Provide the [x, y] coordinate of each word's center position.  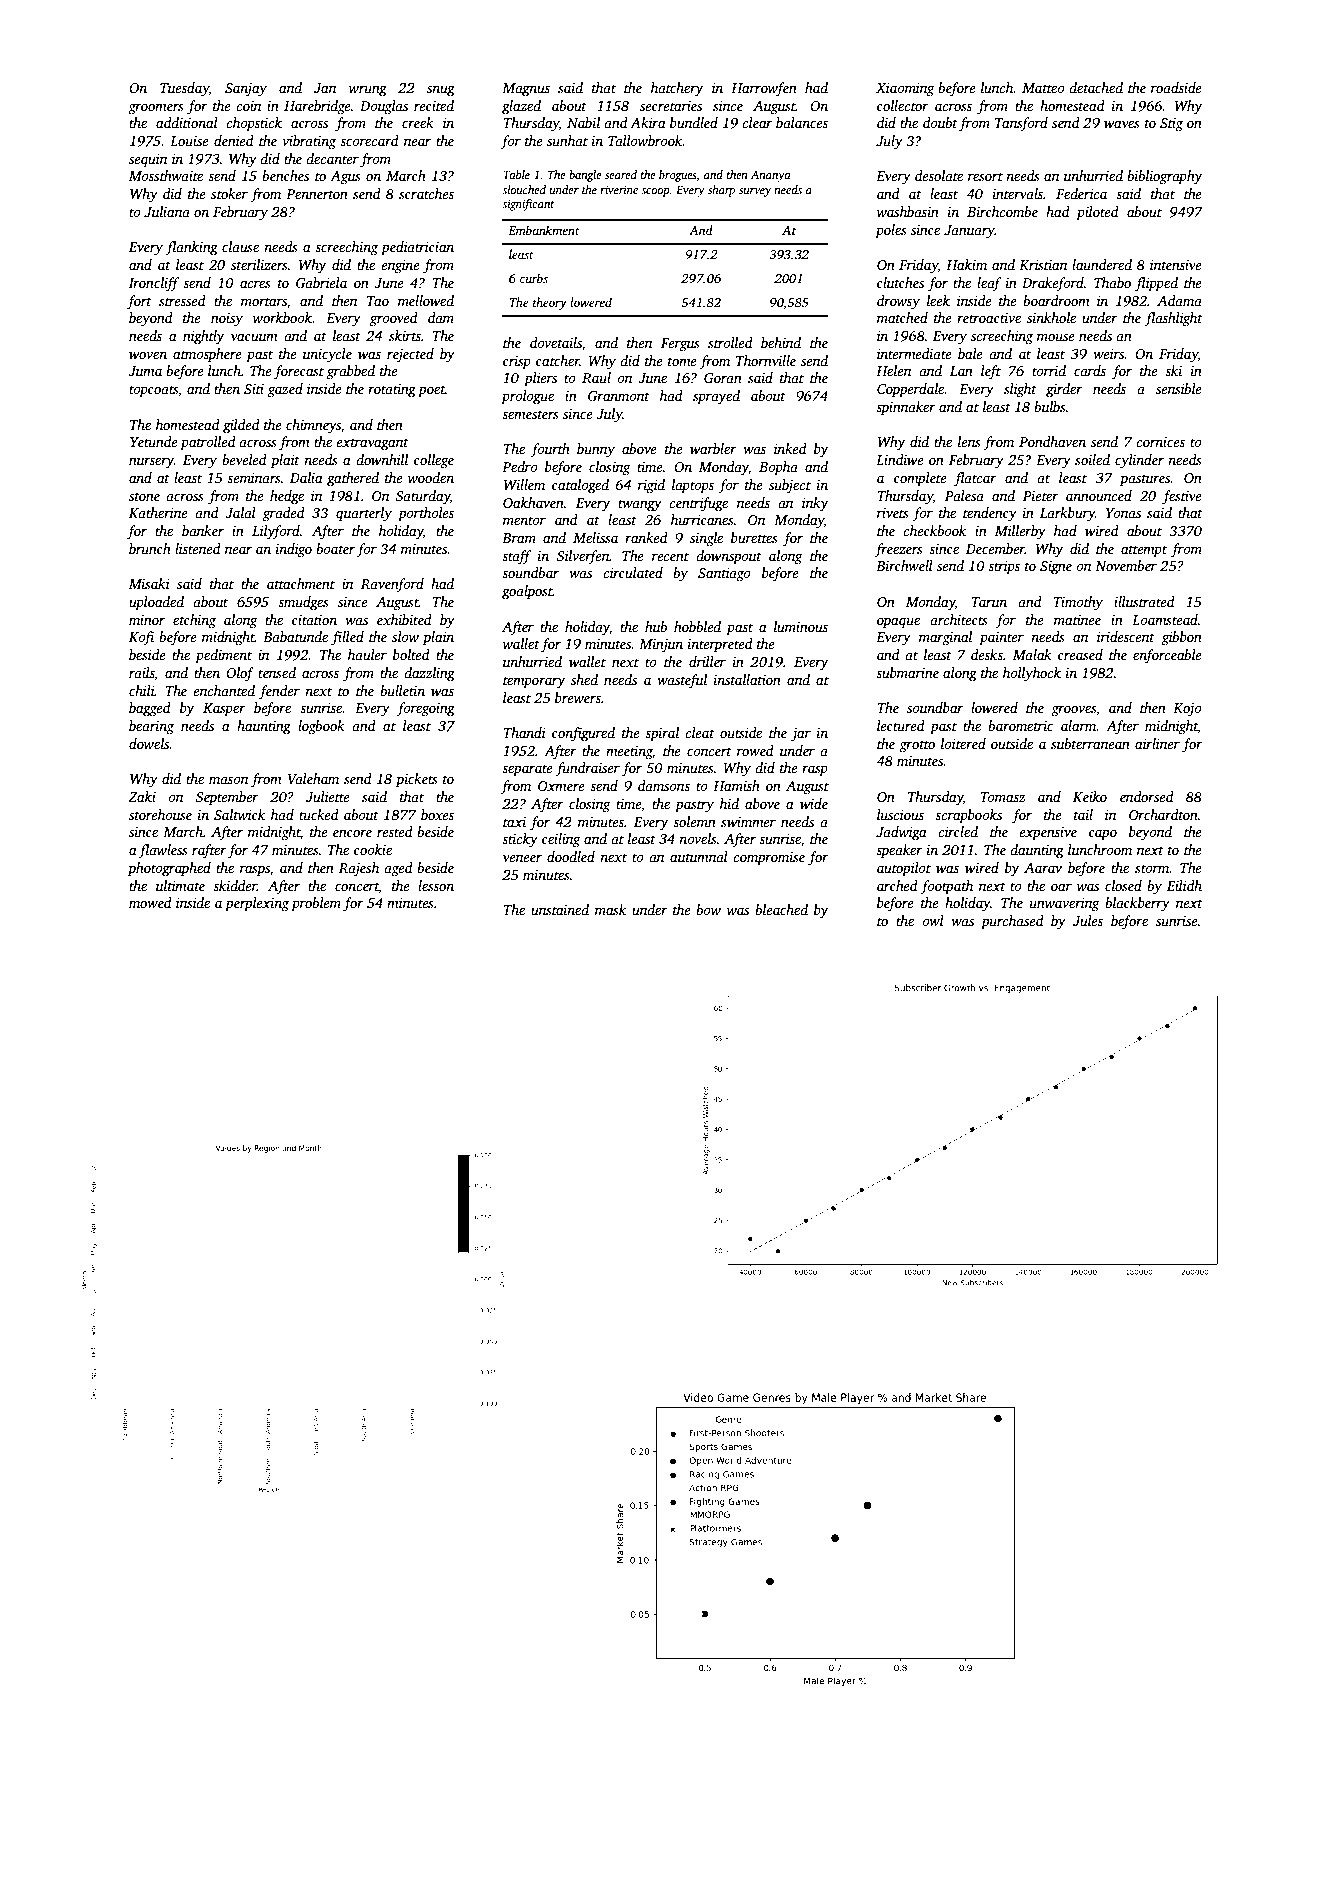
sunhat [567, 140]
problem [316, 904]
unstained [560, 909]
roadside [1176, 87]
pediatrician [417, 248]
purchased [1012, 922]
